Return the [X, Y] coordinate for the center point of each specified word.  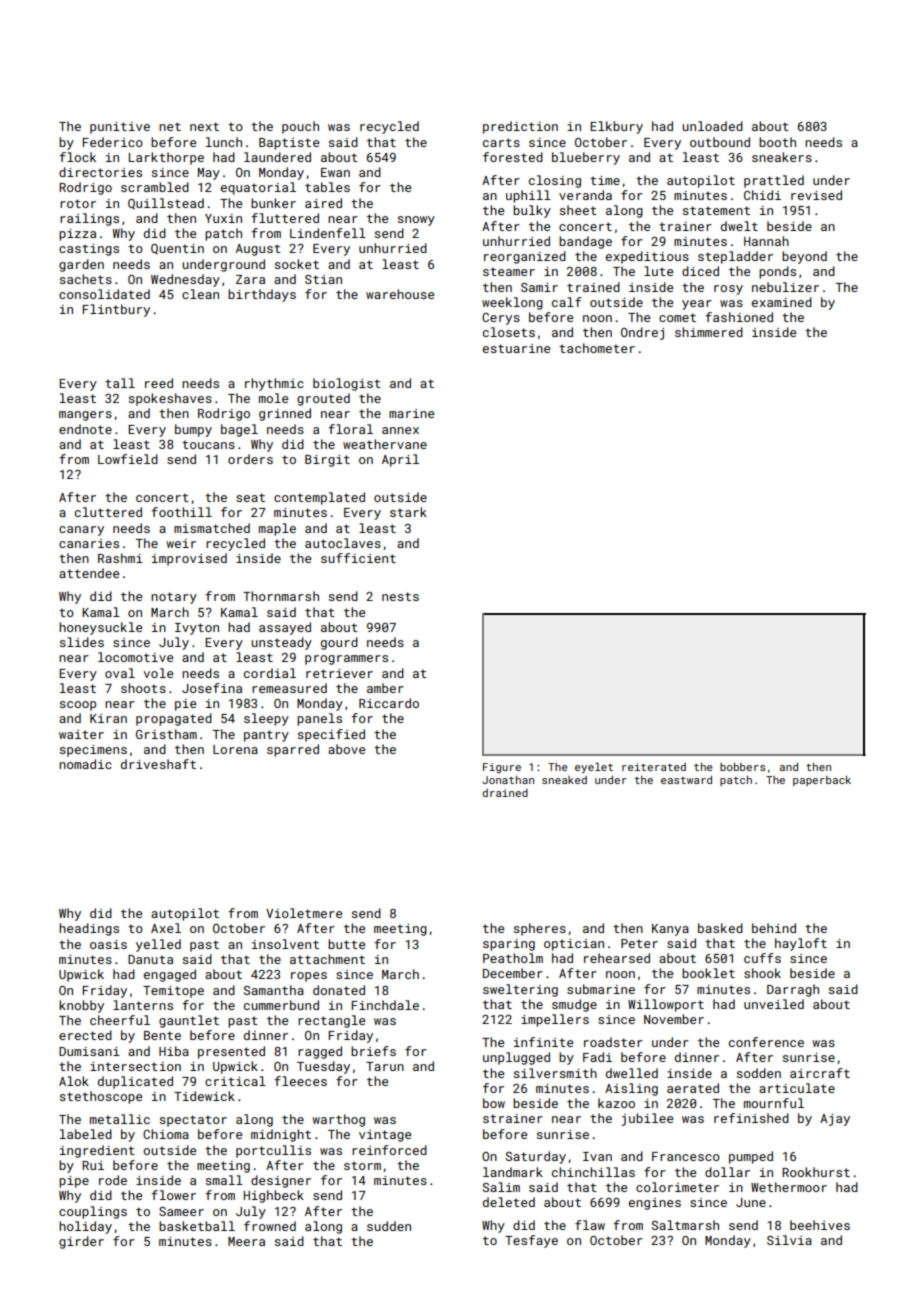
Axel [166, 928]
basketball [197, 1226]
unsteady [281, 643]
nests [400, 596]
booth [777, 142]
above [346, 749]
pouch [300, 127]
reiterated [654, 767]
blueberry [586, 158]
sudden [389, 1226]
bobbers [742, 767]
